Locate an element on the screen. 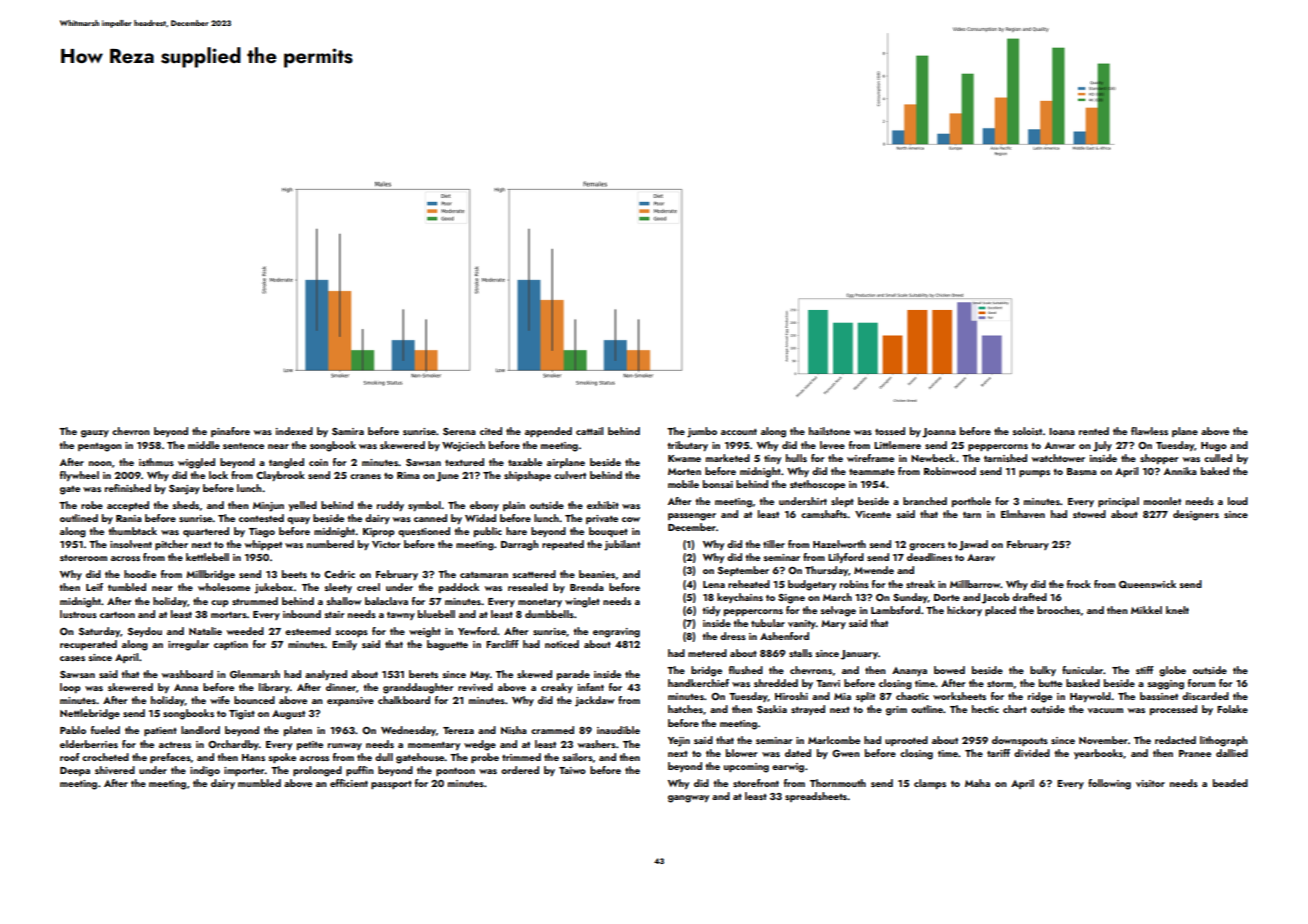 The height and width of the screenshot is (924, 1308). Nisha is located at coordinates (514, 730).
